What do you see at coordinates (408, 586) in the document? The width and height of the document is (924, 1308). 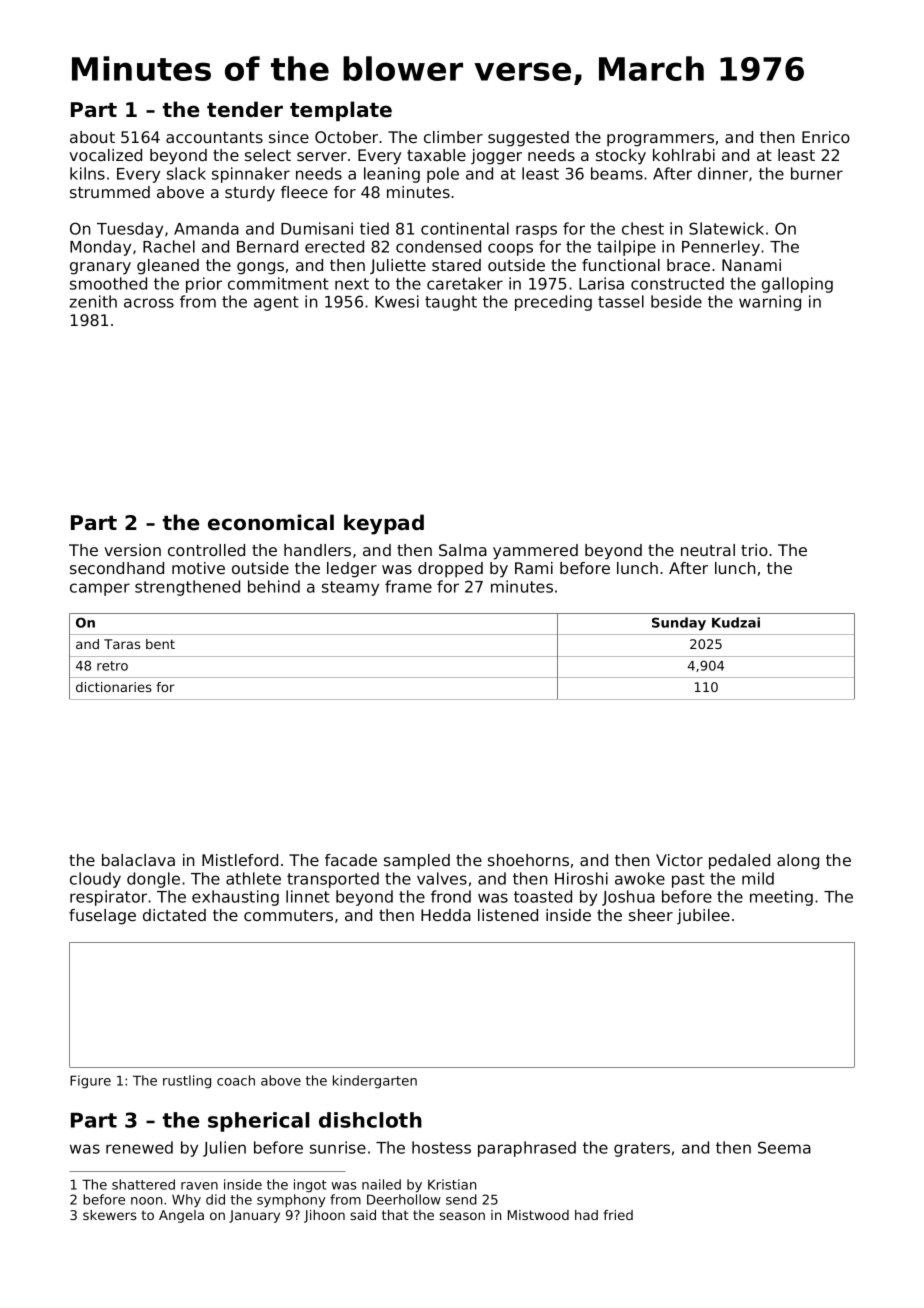 I see `frame` at bounding box center [408, 586].
